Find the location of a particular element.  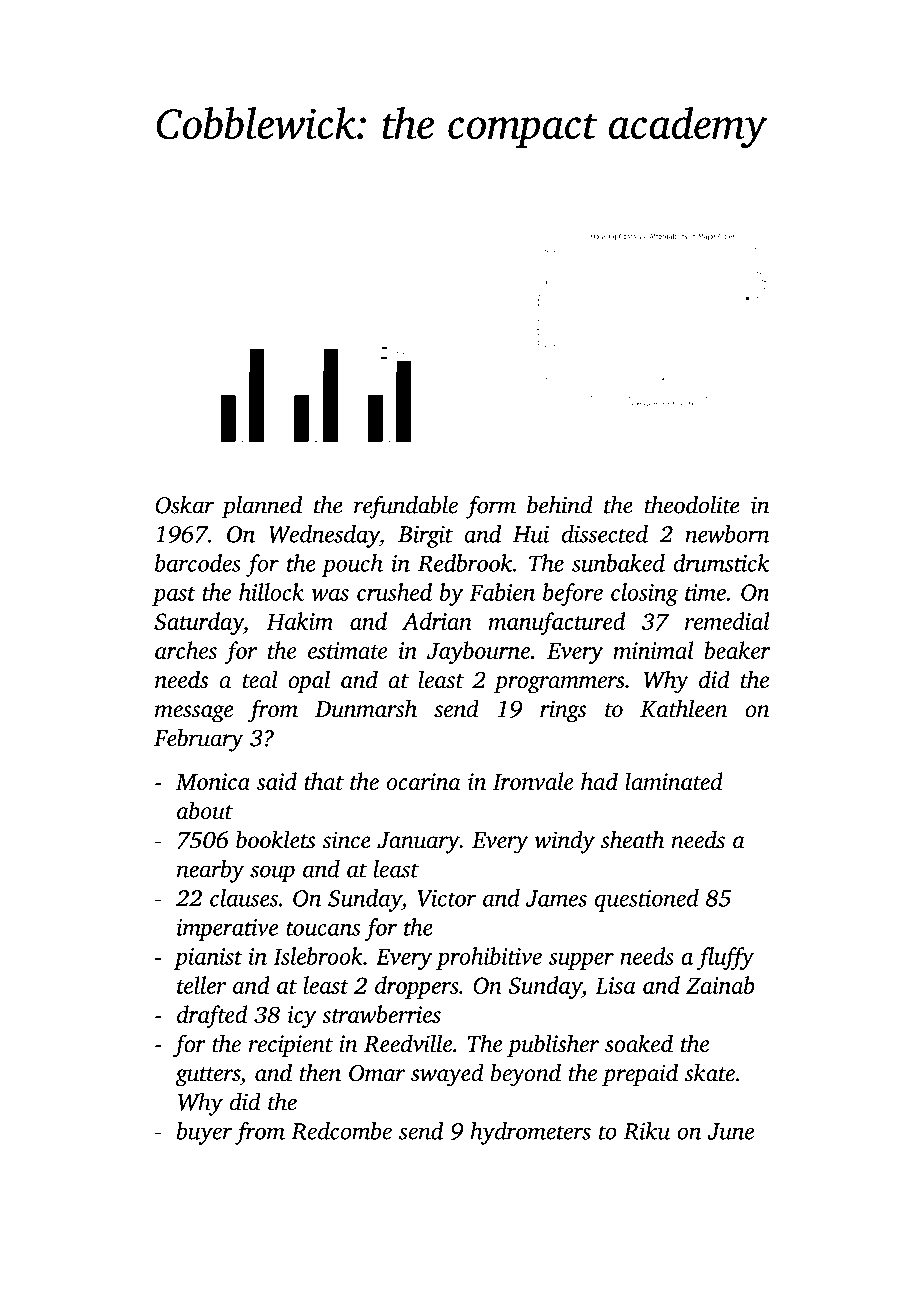

laminated is located at coordinates (674, 781).
